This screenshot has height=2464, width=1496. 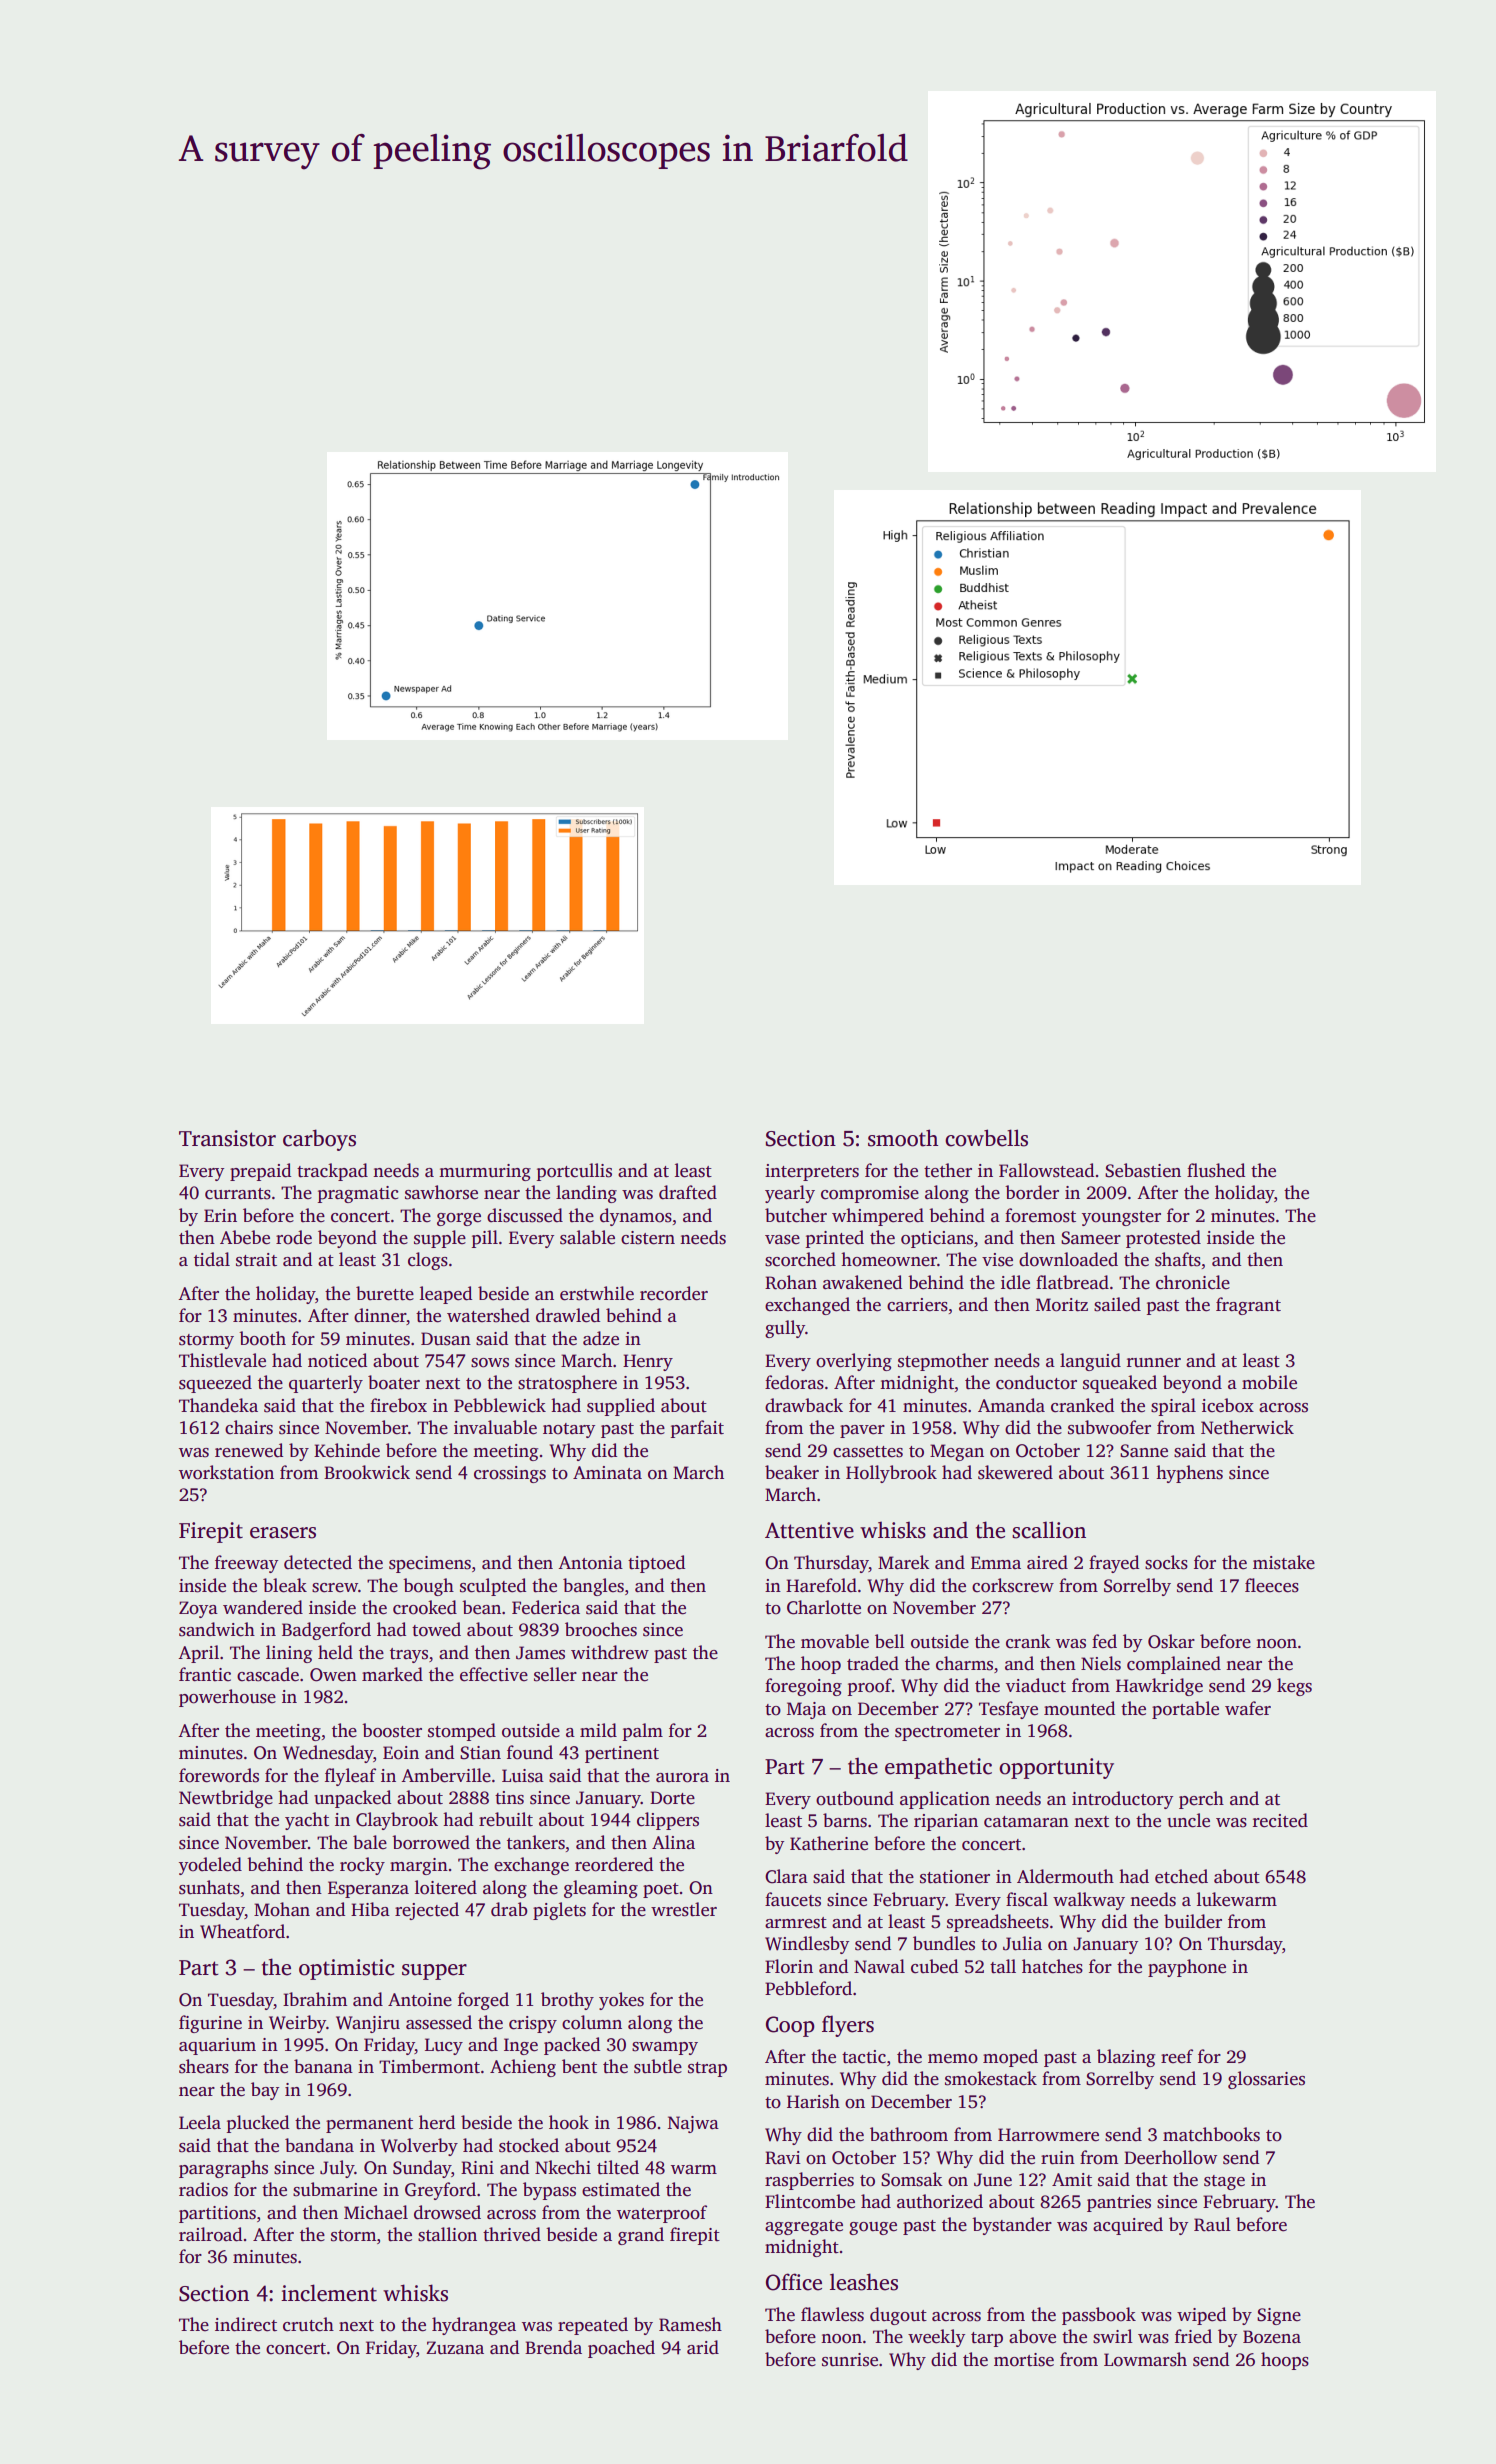 I want to click on Charlotte, so click(x=824, y=1607).
